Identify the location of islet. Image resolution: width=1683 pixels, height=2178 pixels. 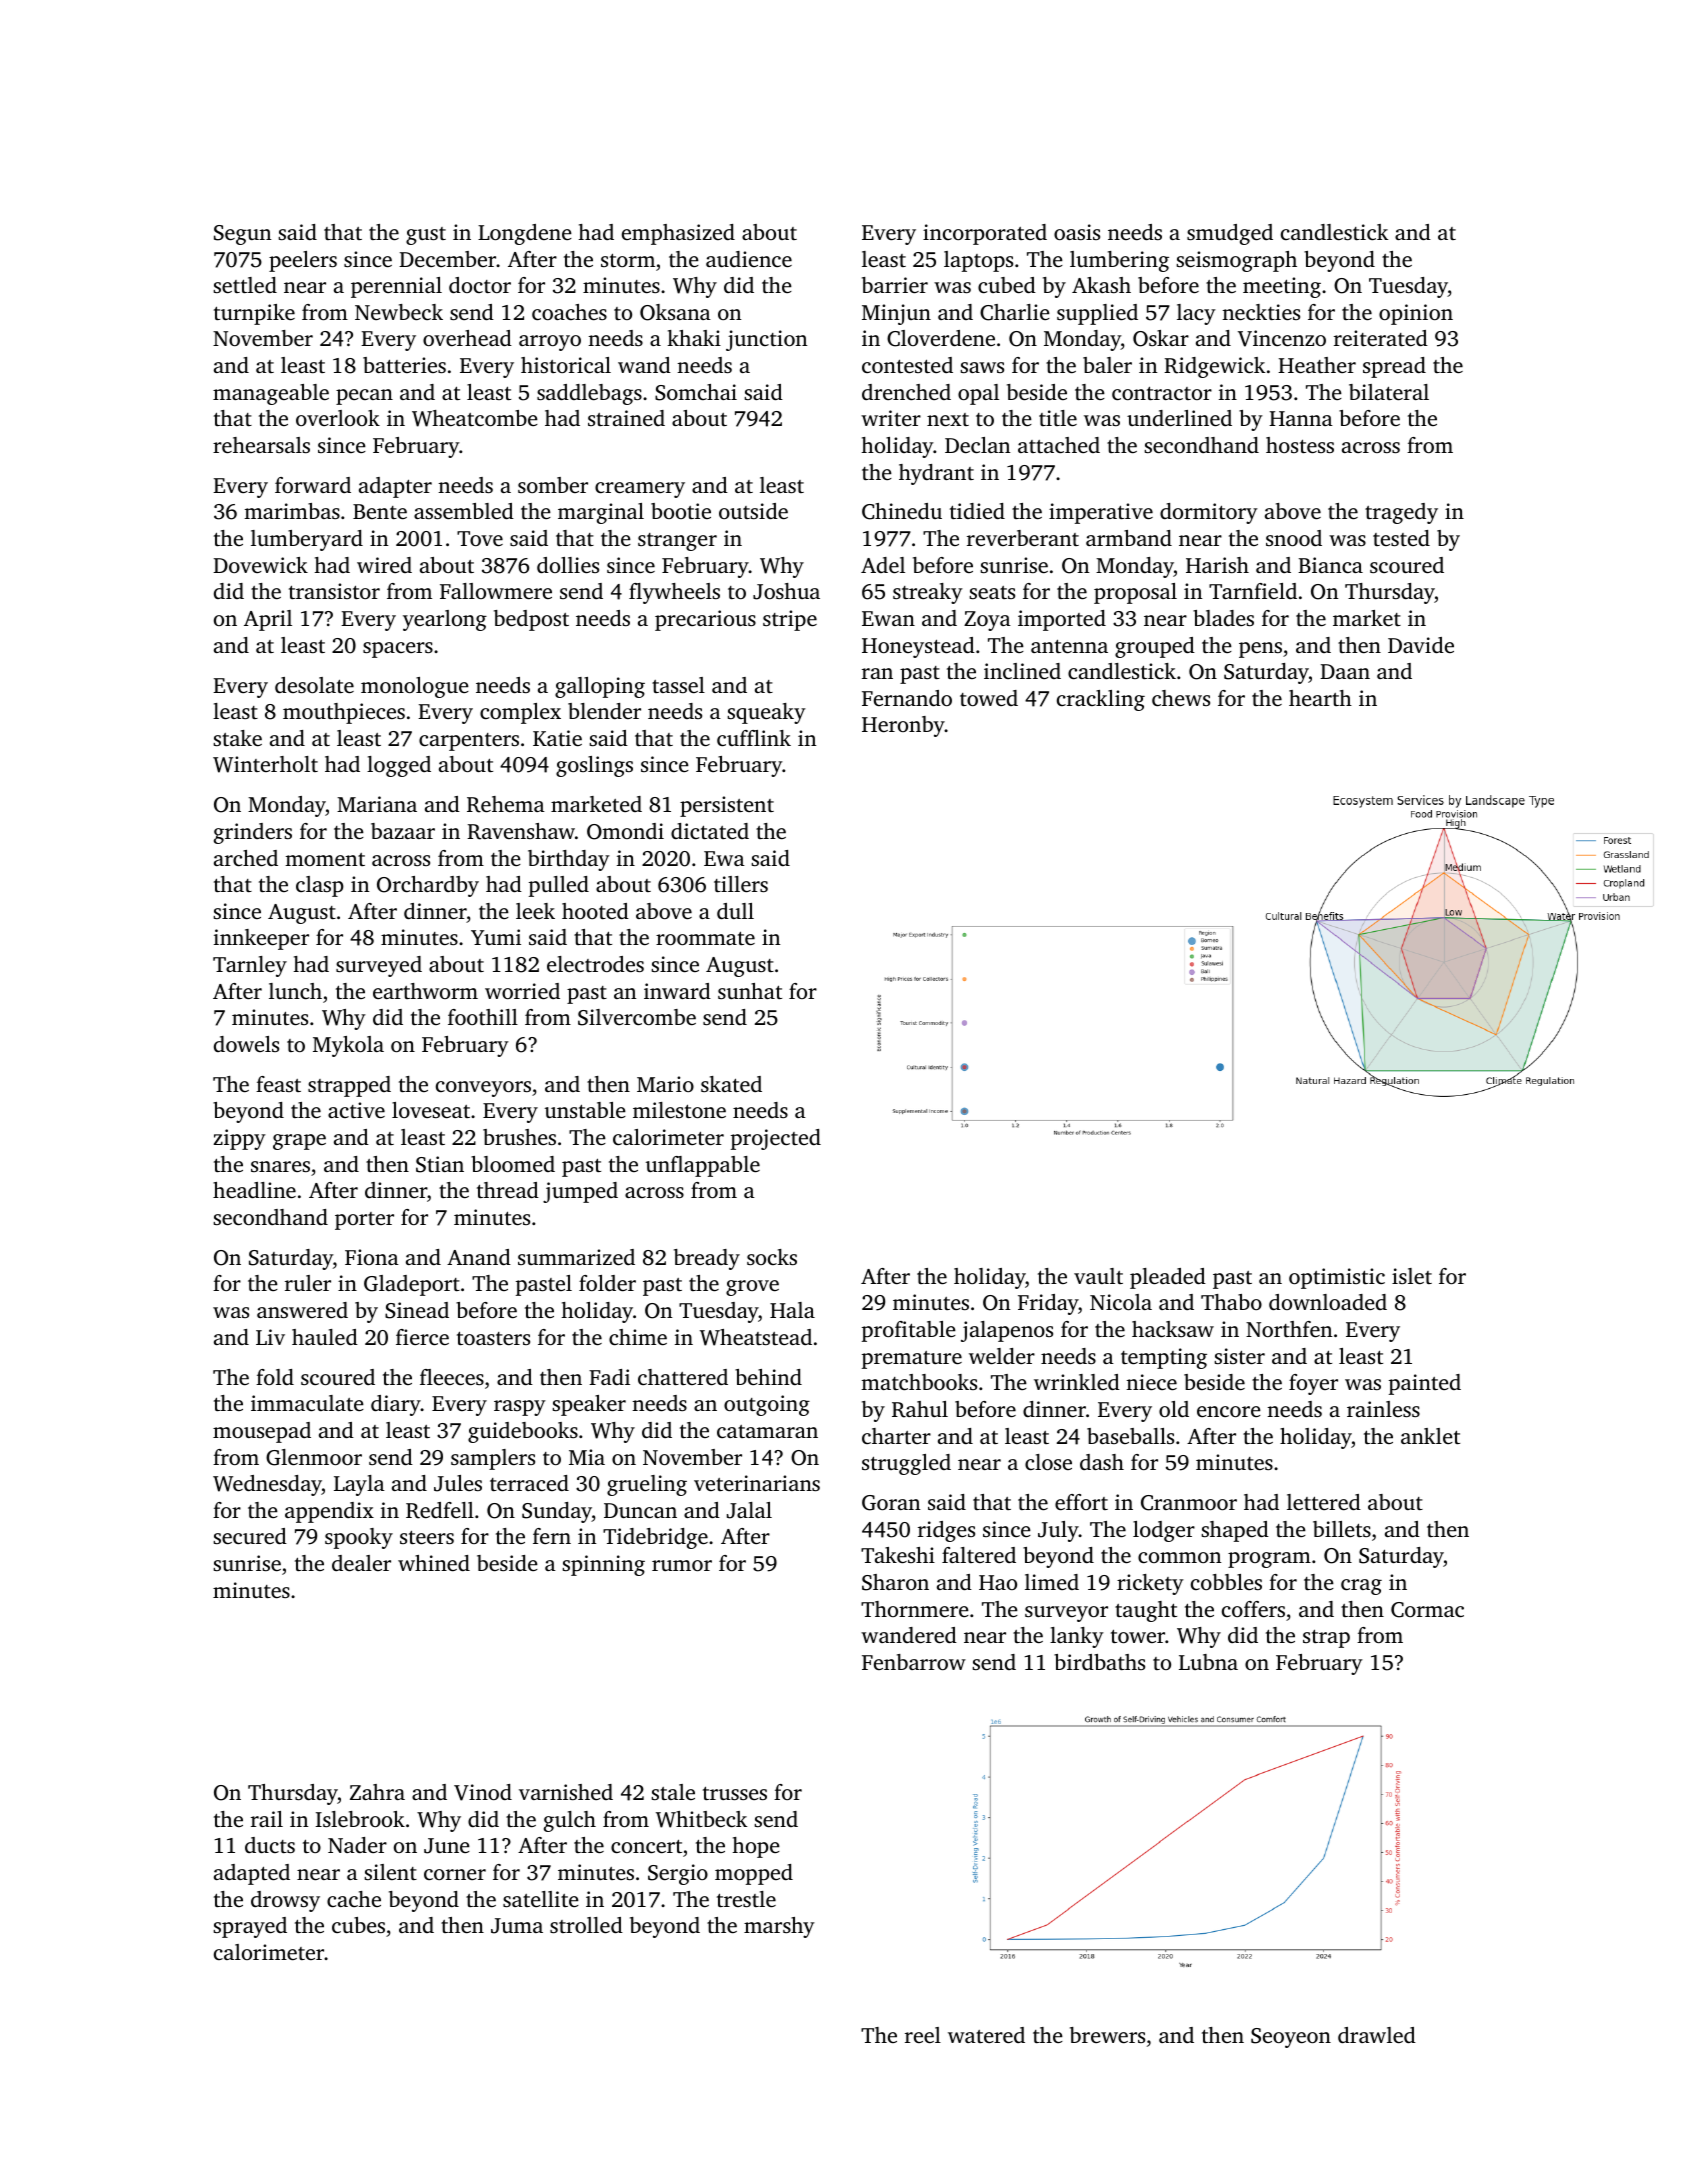
(1412, 1276).
